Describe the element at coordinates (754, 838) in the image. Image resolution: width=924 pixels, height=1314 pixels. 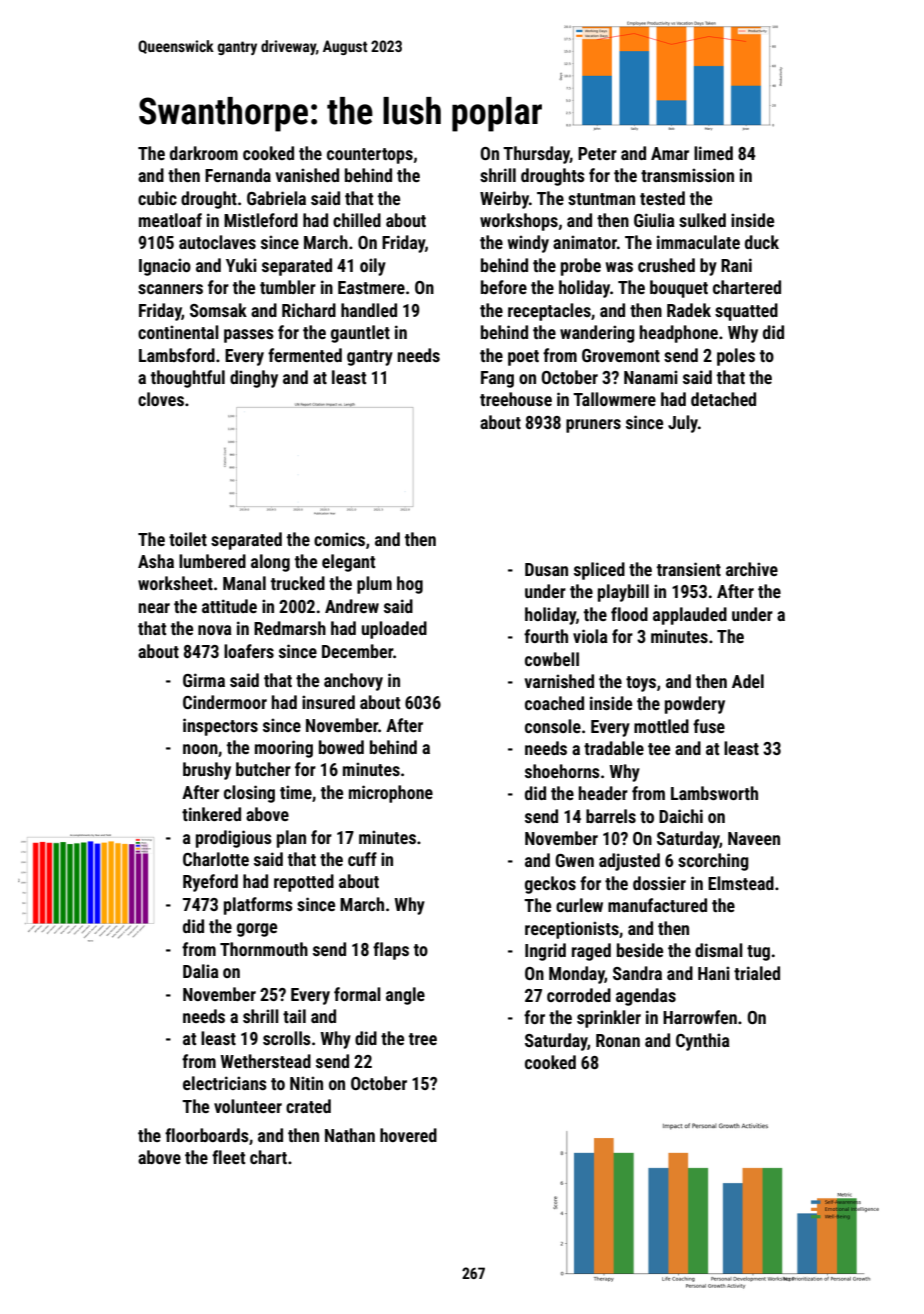
I see `Naveen` at that location.
